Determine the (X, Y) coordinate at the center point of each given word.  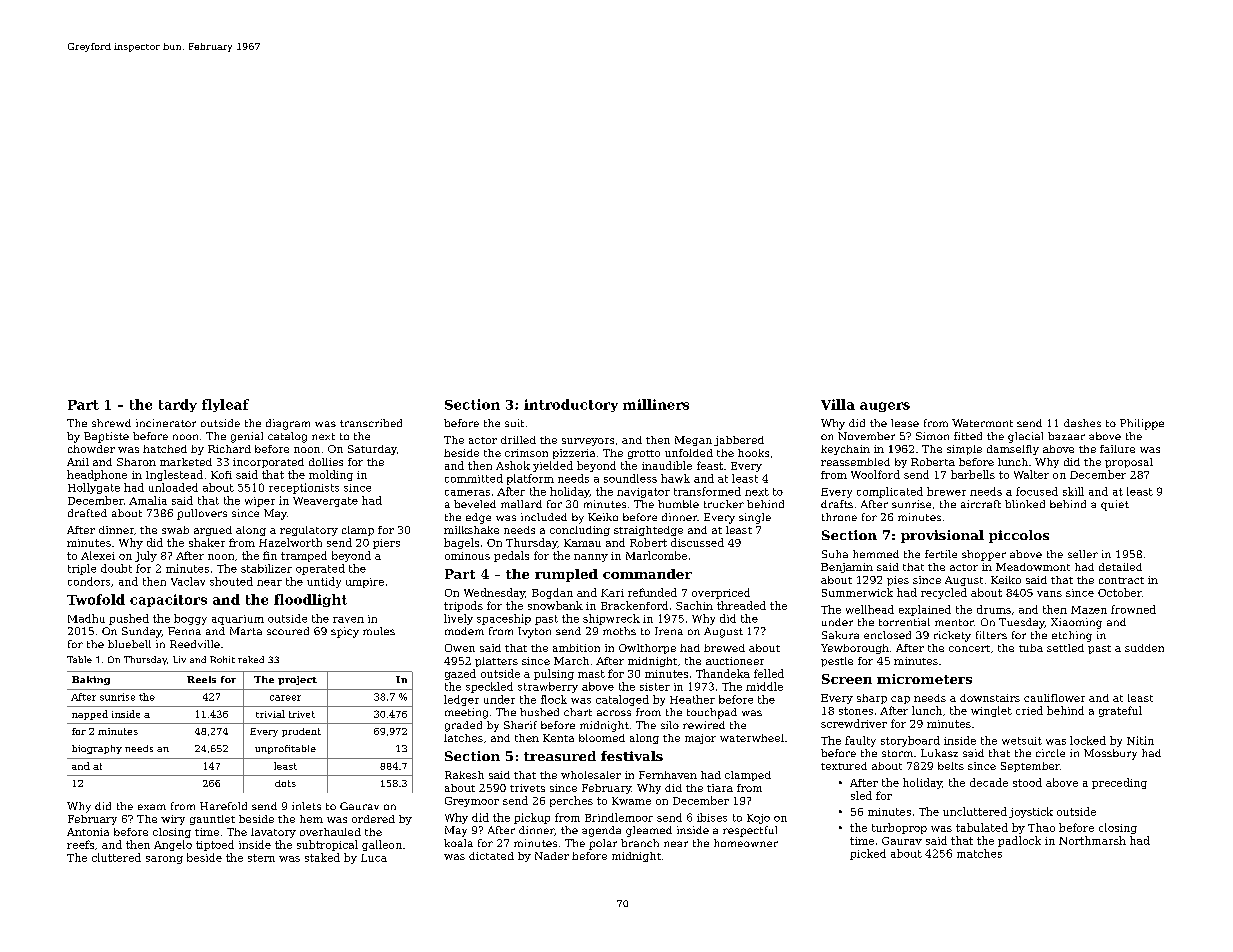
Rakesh (464, 775)
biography (97, 749)
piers (386, 544)
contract (1121, 580)
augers (885, 407)
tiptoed (215, 845)
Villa (838, 404)
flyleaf (225, 405)
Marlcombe (656, 555)
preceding (1119, 783)
